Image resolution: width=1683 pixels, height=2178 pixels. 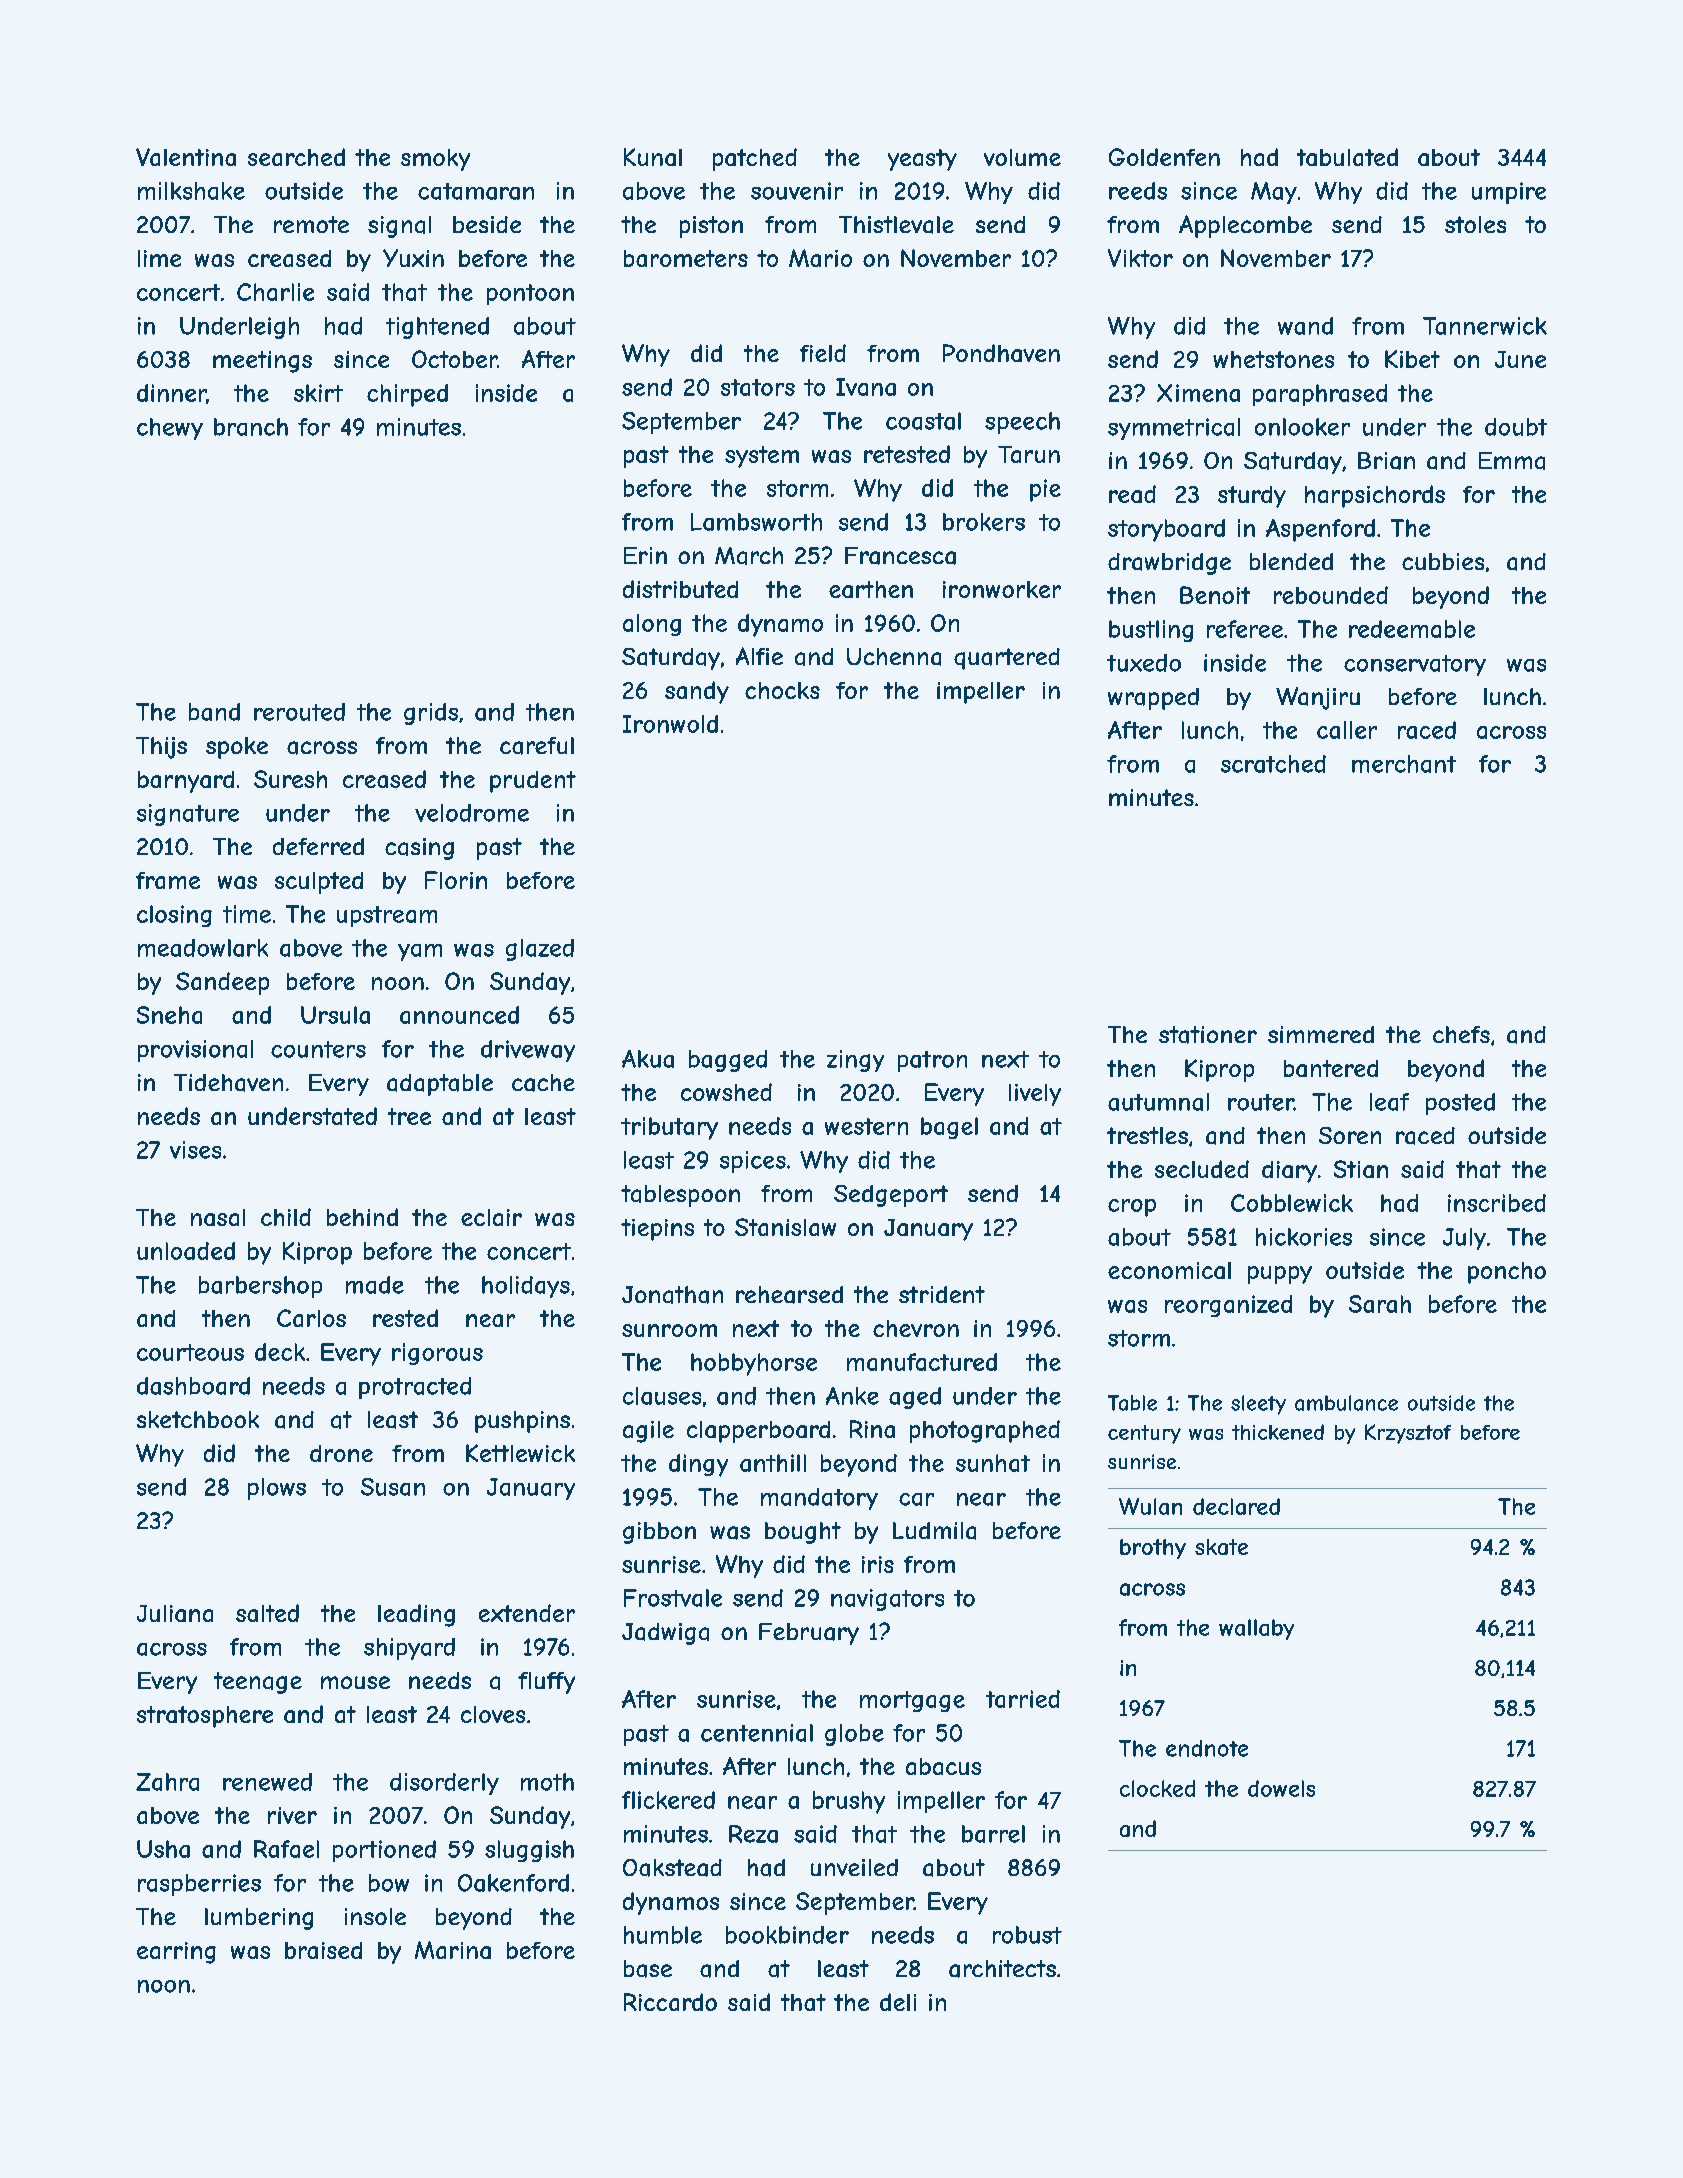 What do you see at coordinates (1461, 1034) in the screenshot?
I see `chefs` at bounding box center [1461, 1034].
